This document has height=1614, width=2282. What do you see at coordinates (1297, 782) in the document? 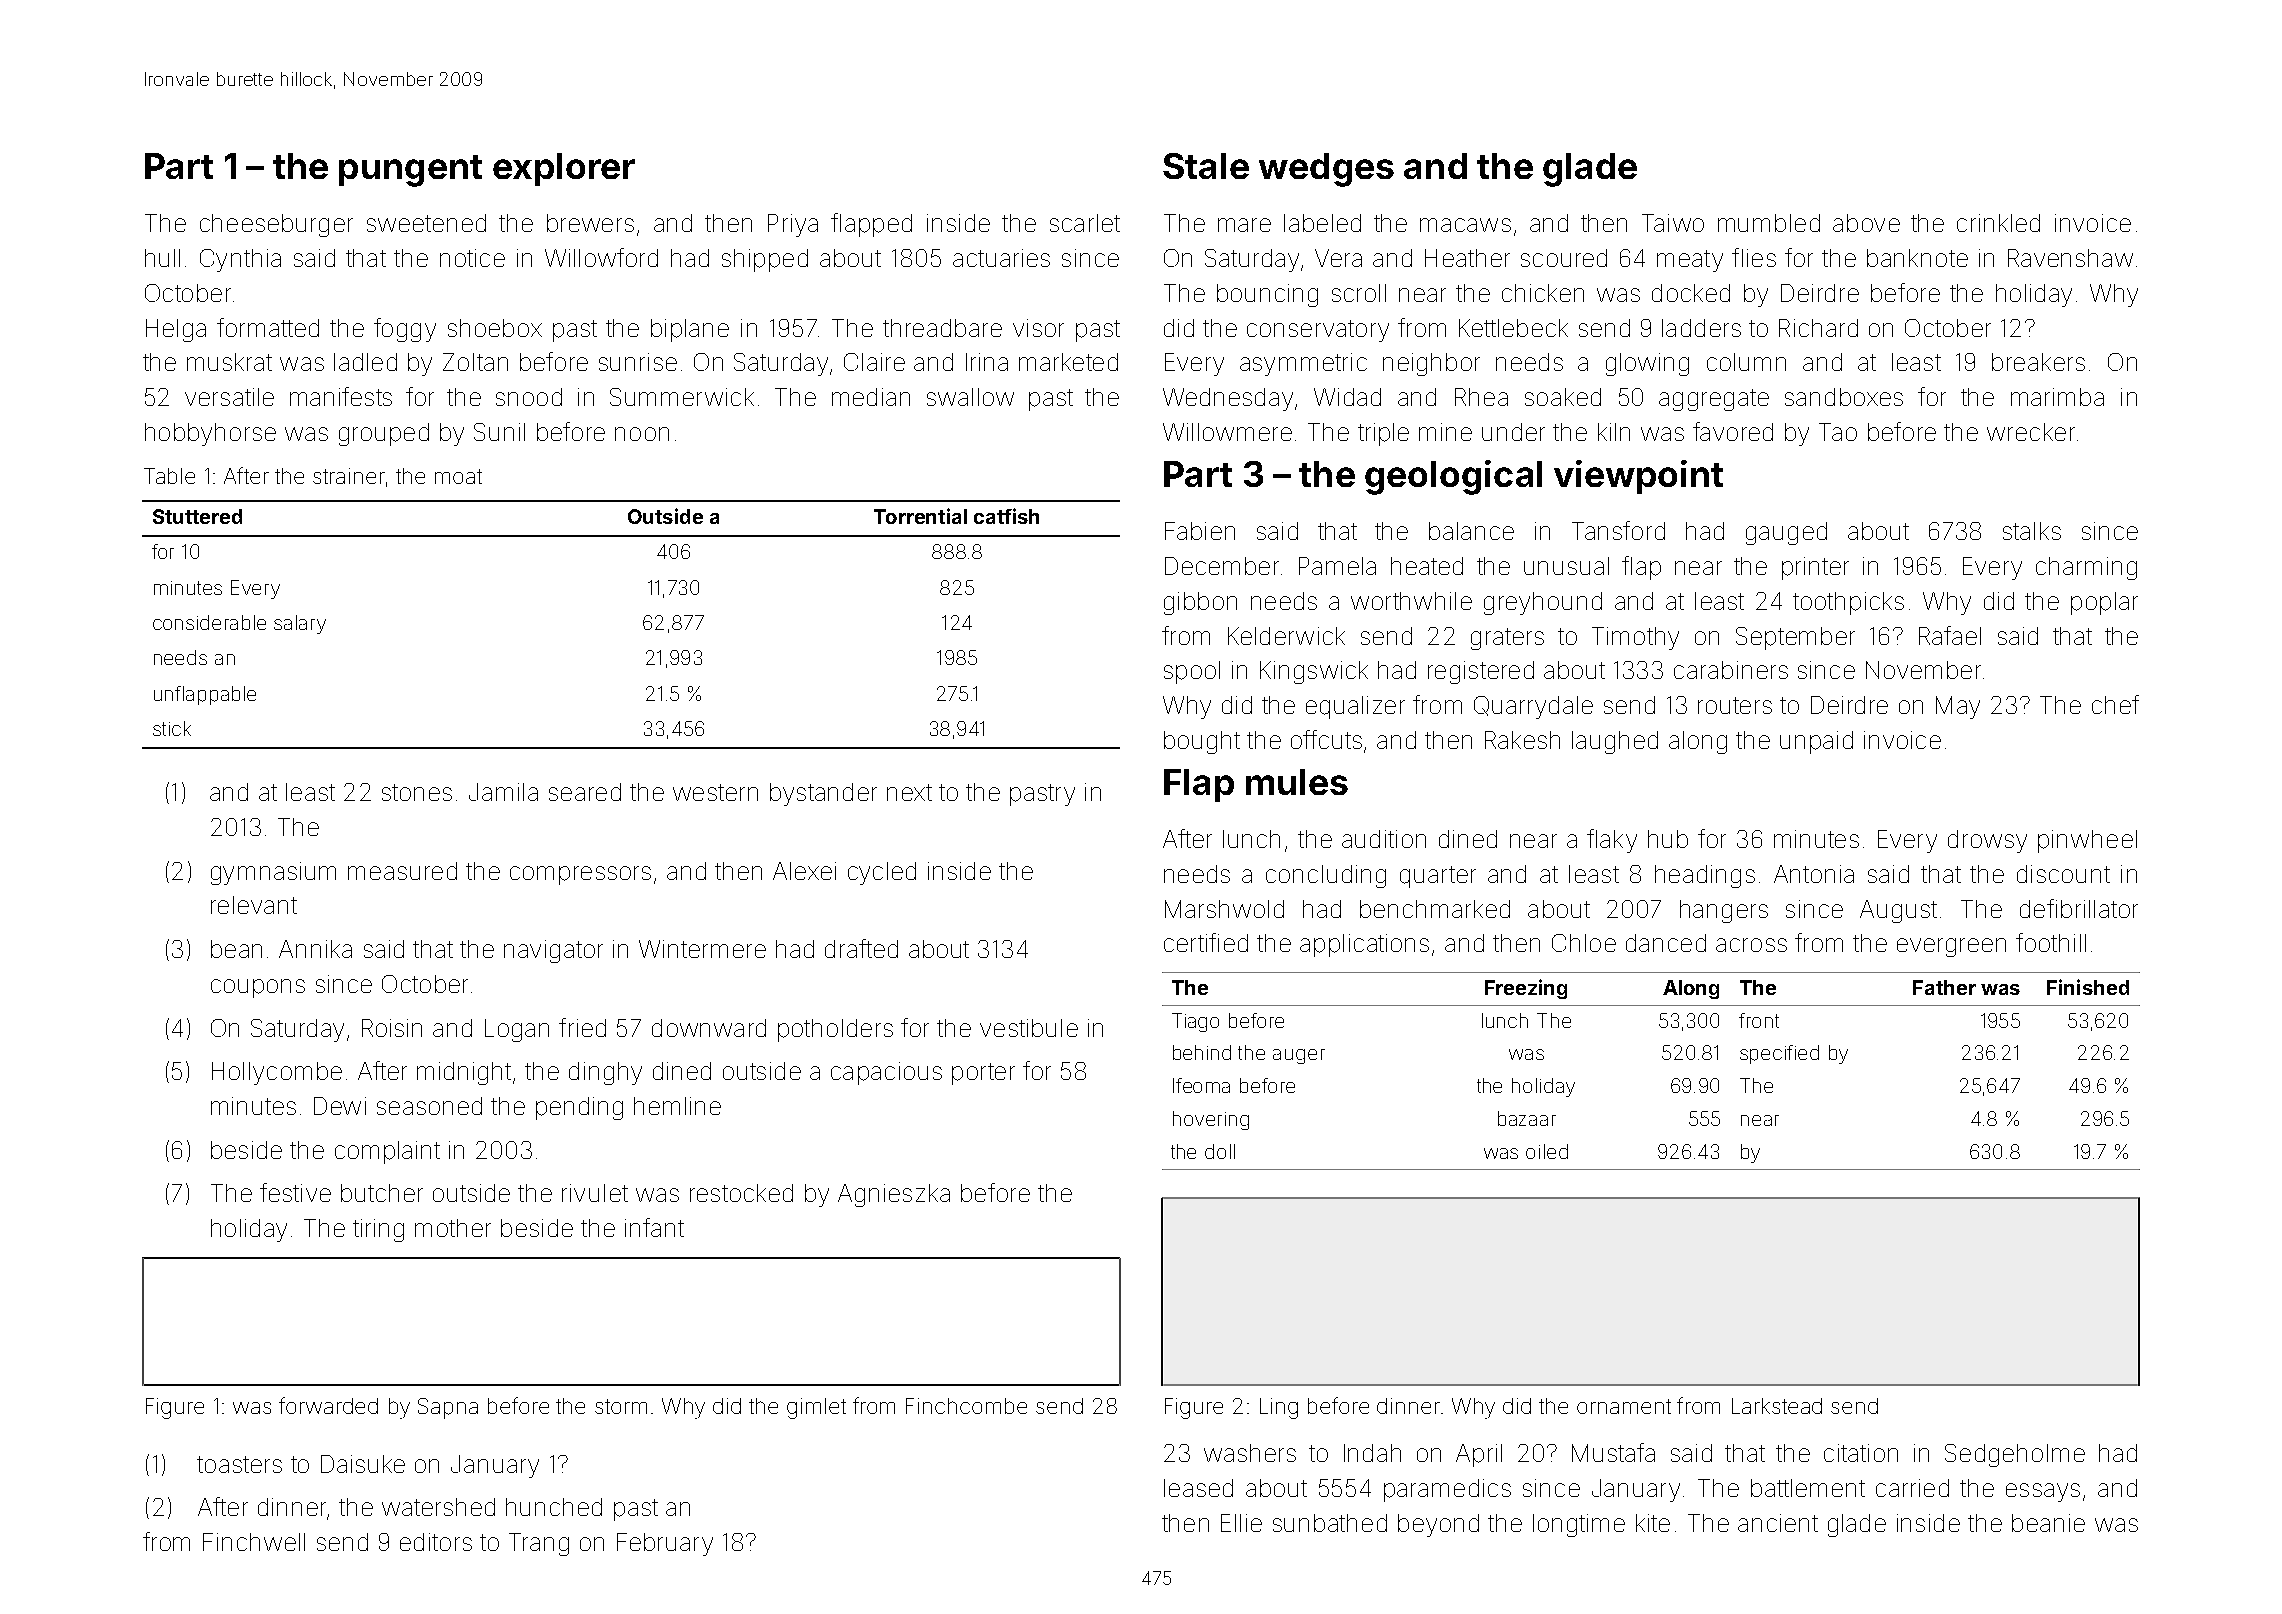
I see `mules` at bounding box center [1297, 782].
